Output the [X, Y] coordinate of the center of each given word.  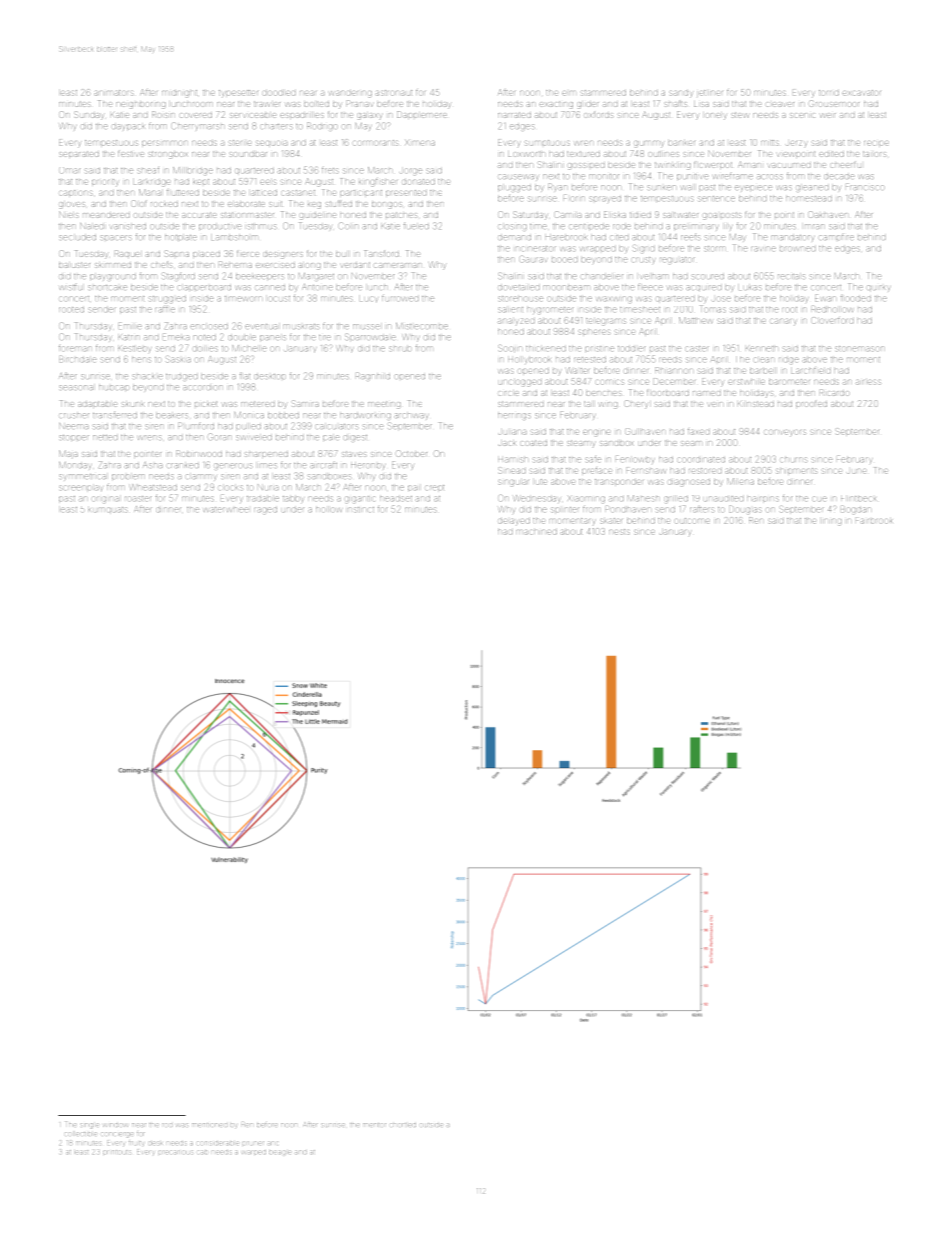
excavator [861, 93]
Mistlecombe [422, 326]
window [115, 1125]
